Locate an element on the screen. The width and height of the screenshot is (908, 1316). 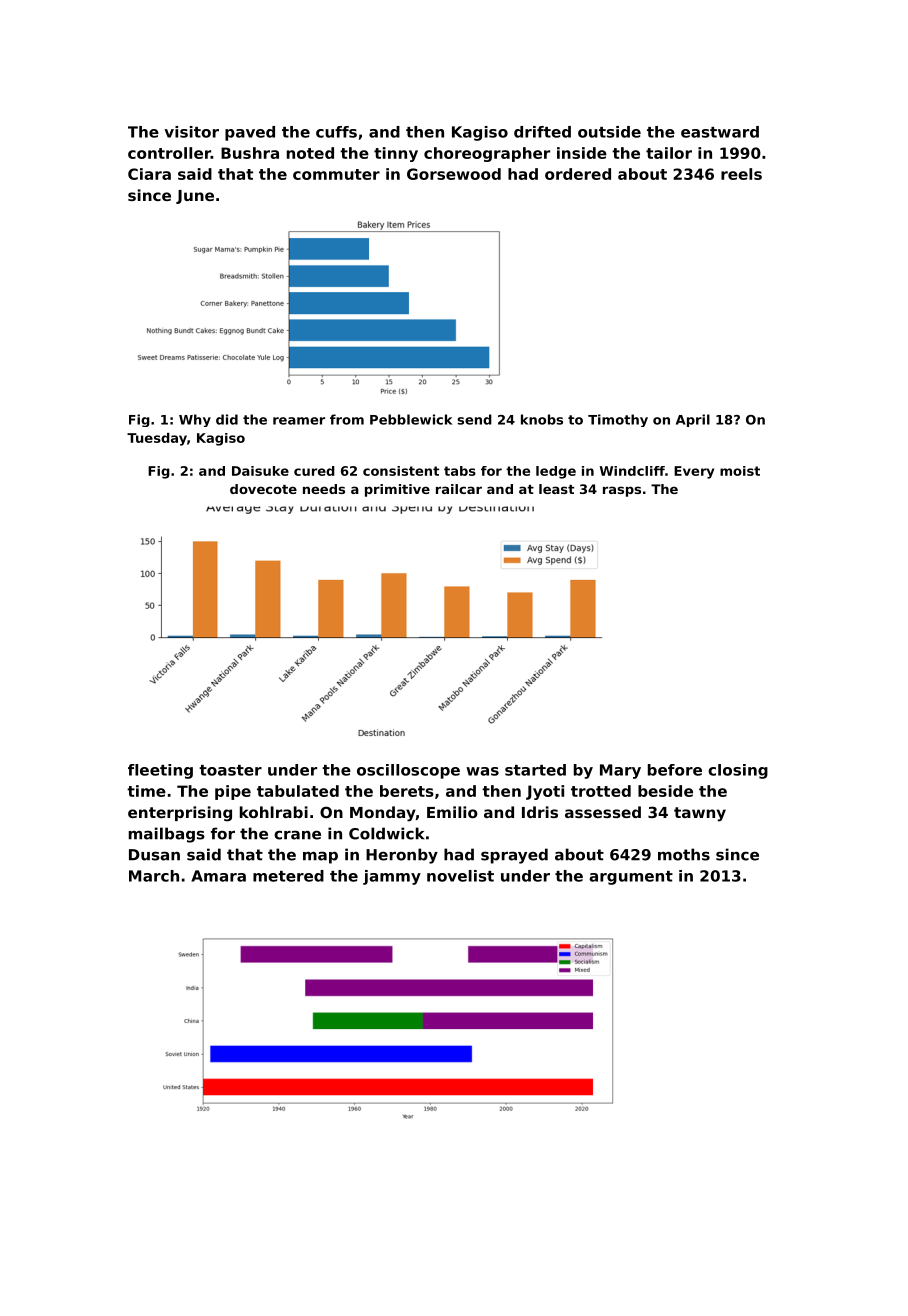
Timothy is located at coordinates (618, 420).
